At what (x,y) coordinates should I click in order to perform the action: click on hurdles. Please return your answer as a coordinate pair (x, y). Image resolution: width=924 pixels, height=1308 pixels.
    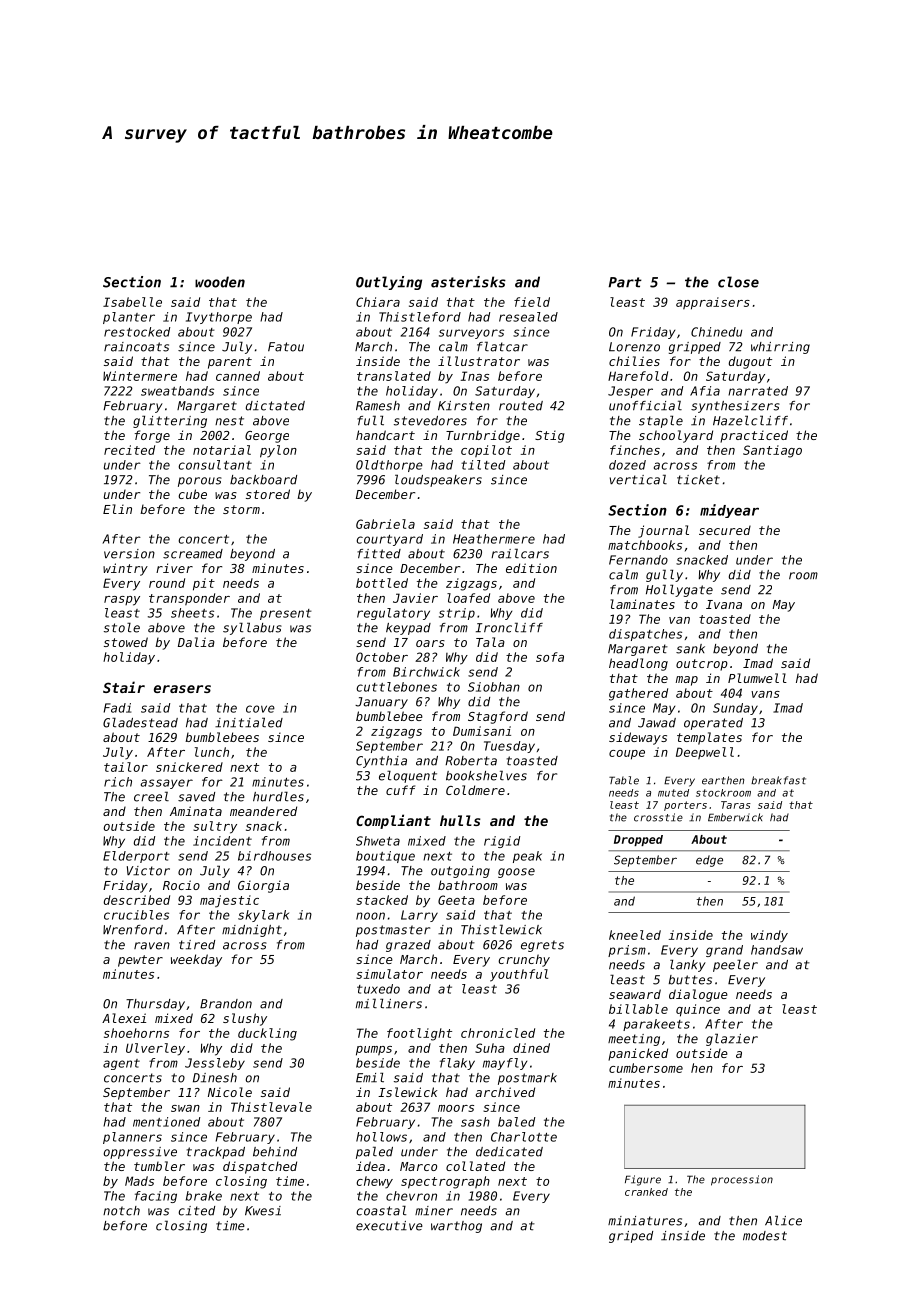
    Looking at the image, I should click on (278, 796).
